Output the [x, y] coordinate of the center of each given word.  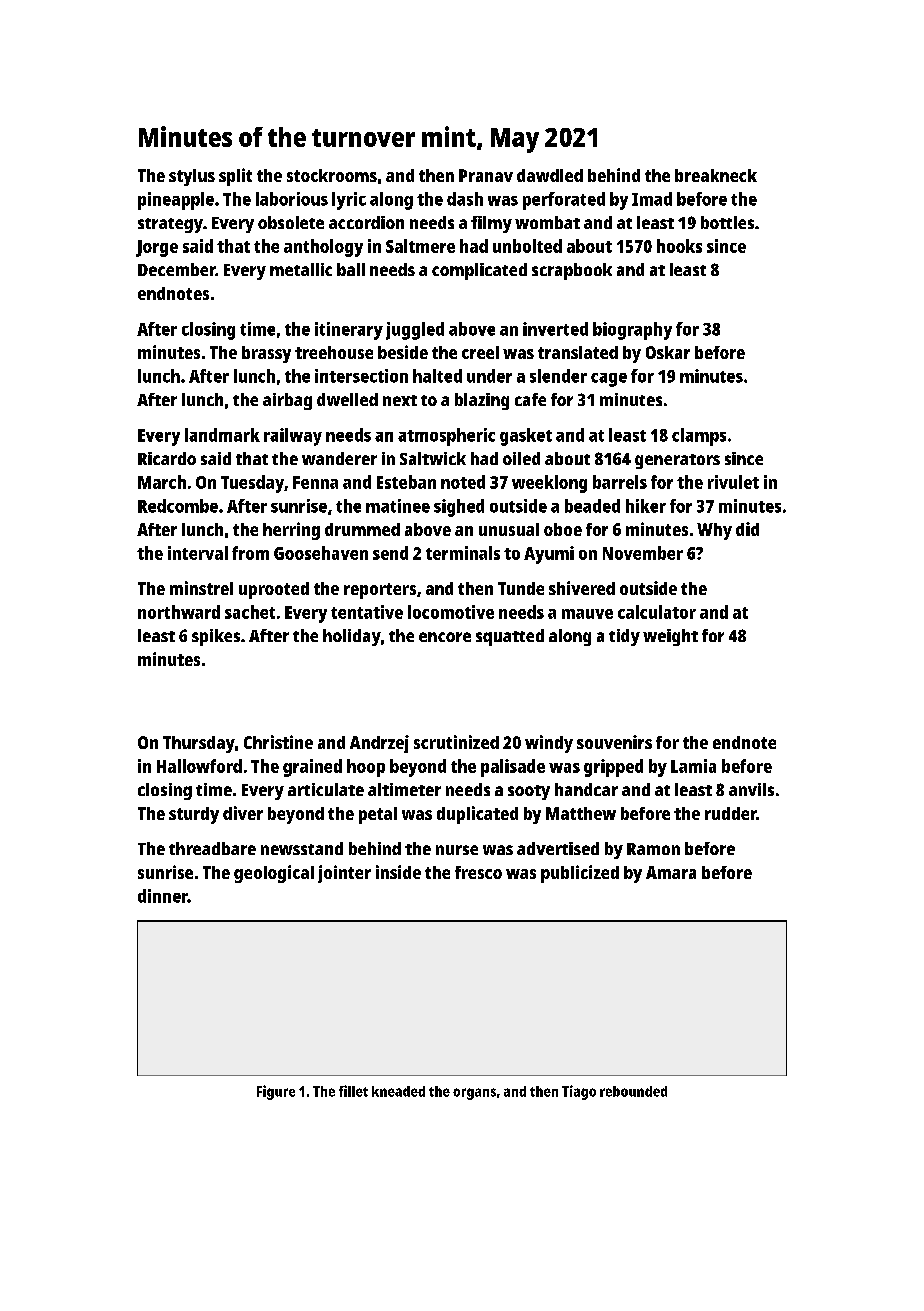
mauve [587, 614]
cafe [530, 399]
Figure [276, 1092]
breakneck [716, 175]
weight [670, 637]
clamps [699, 437]
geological [274, 874]
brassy [266, 354]
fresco [478, 872]
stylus [192, 177]
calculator [657, 612]
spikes [216, 637]
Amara [671, 872]
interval [198, 553]
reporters [380, 591]
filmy [491, 224]
